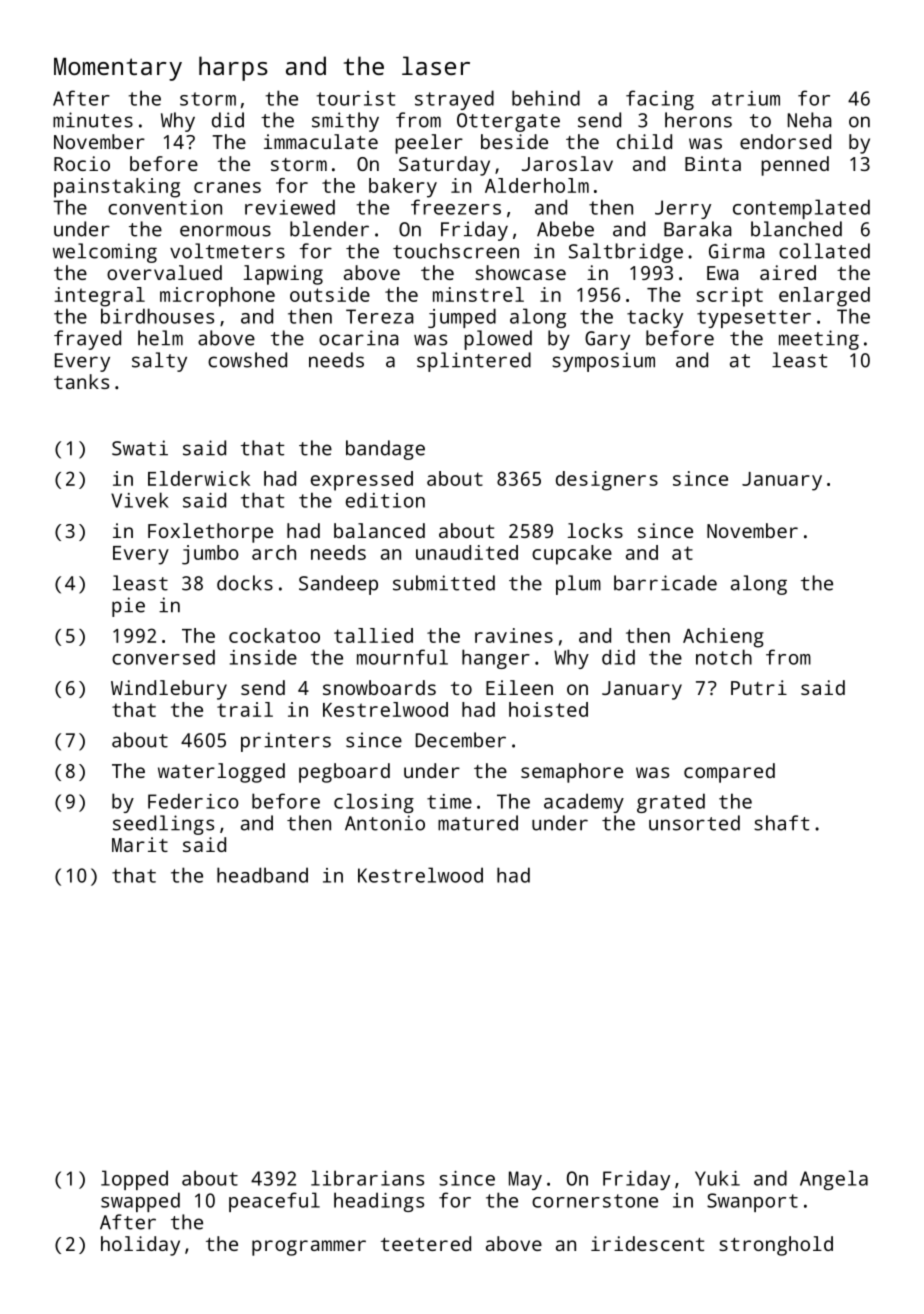 The height and width of the image is (1314, 924). What do you see at coordinates (782, 823) in the image?
I see `shaft` at bounding box center [782, 823].
